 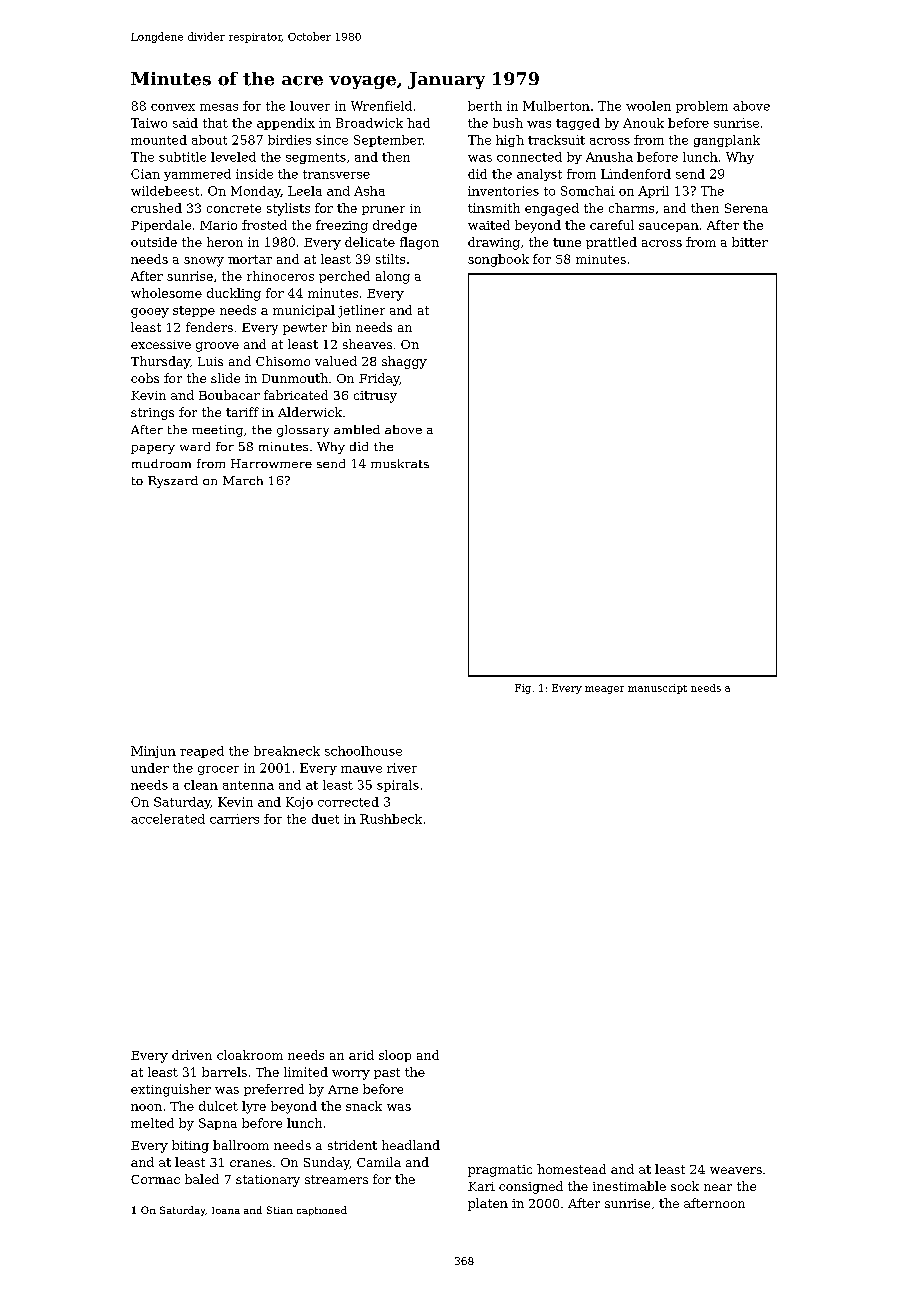 I want to click on manuscript, so click(x=657, y=689).
